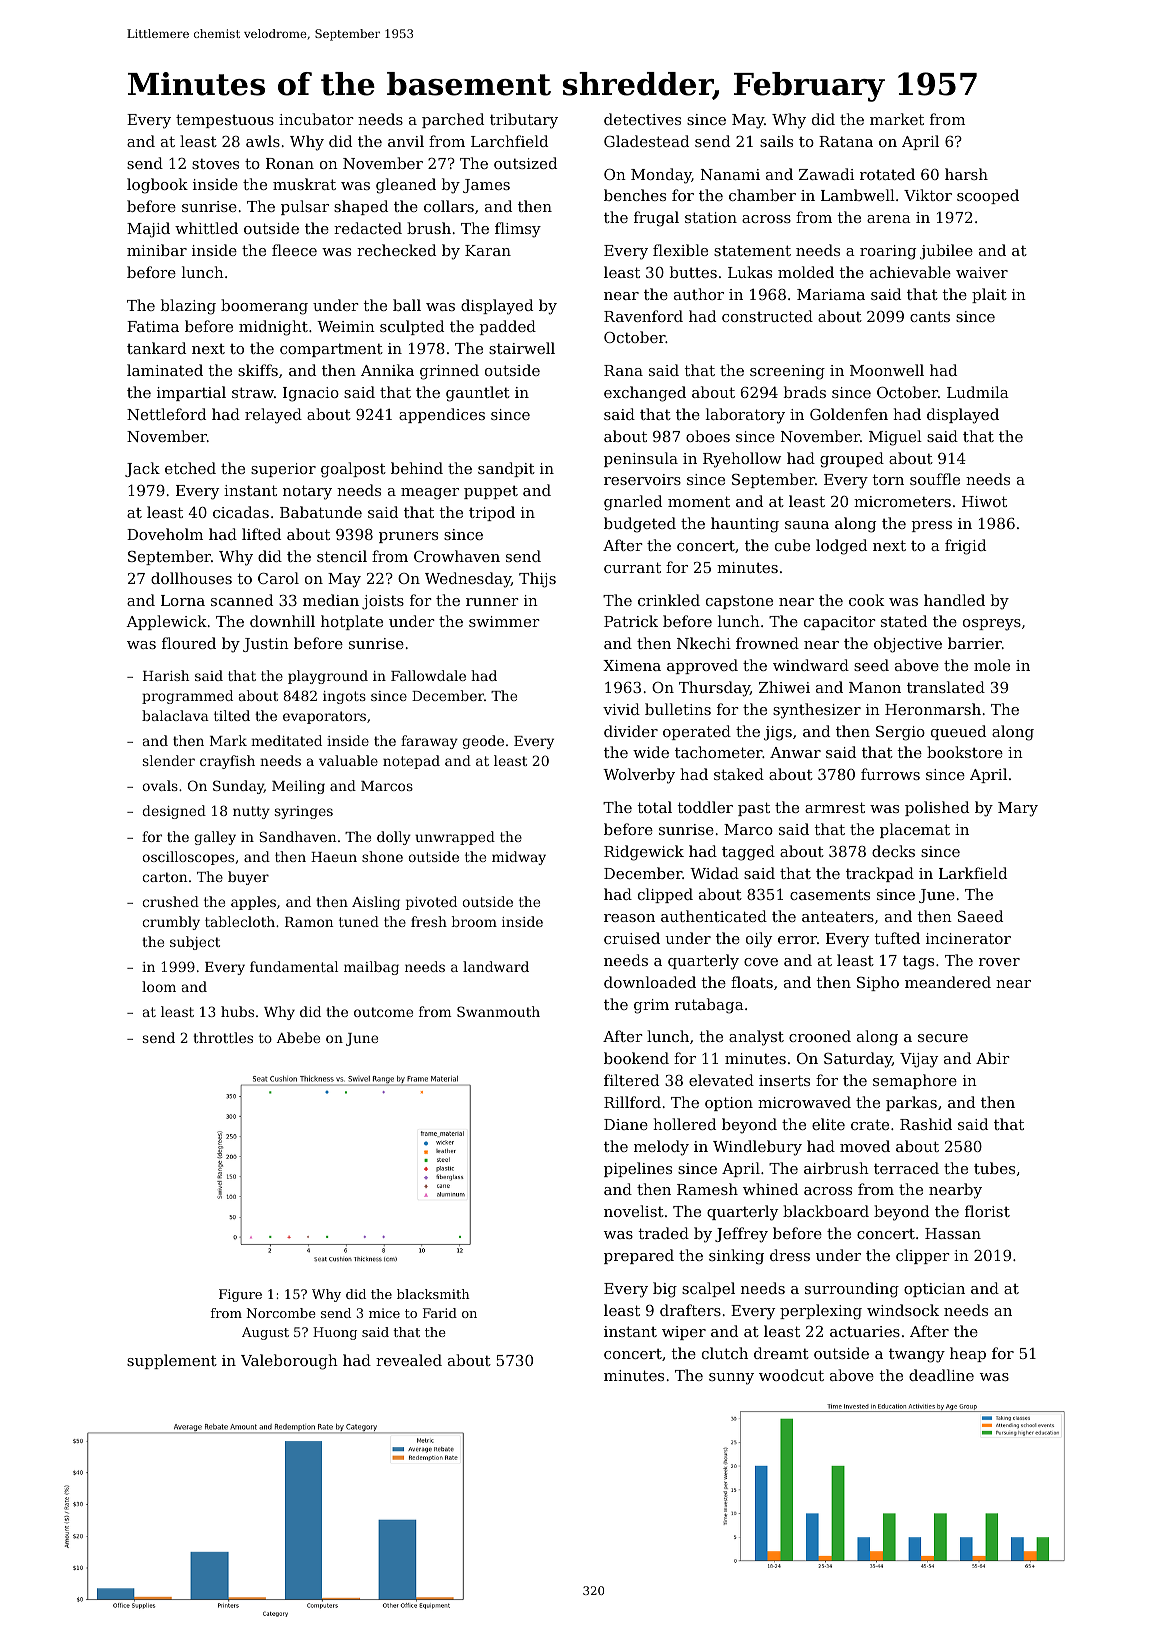 Image resolution: width=1165 pixels, height=1648 pixels. I want to click on tufted, so click(897, 938).
